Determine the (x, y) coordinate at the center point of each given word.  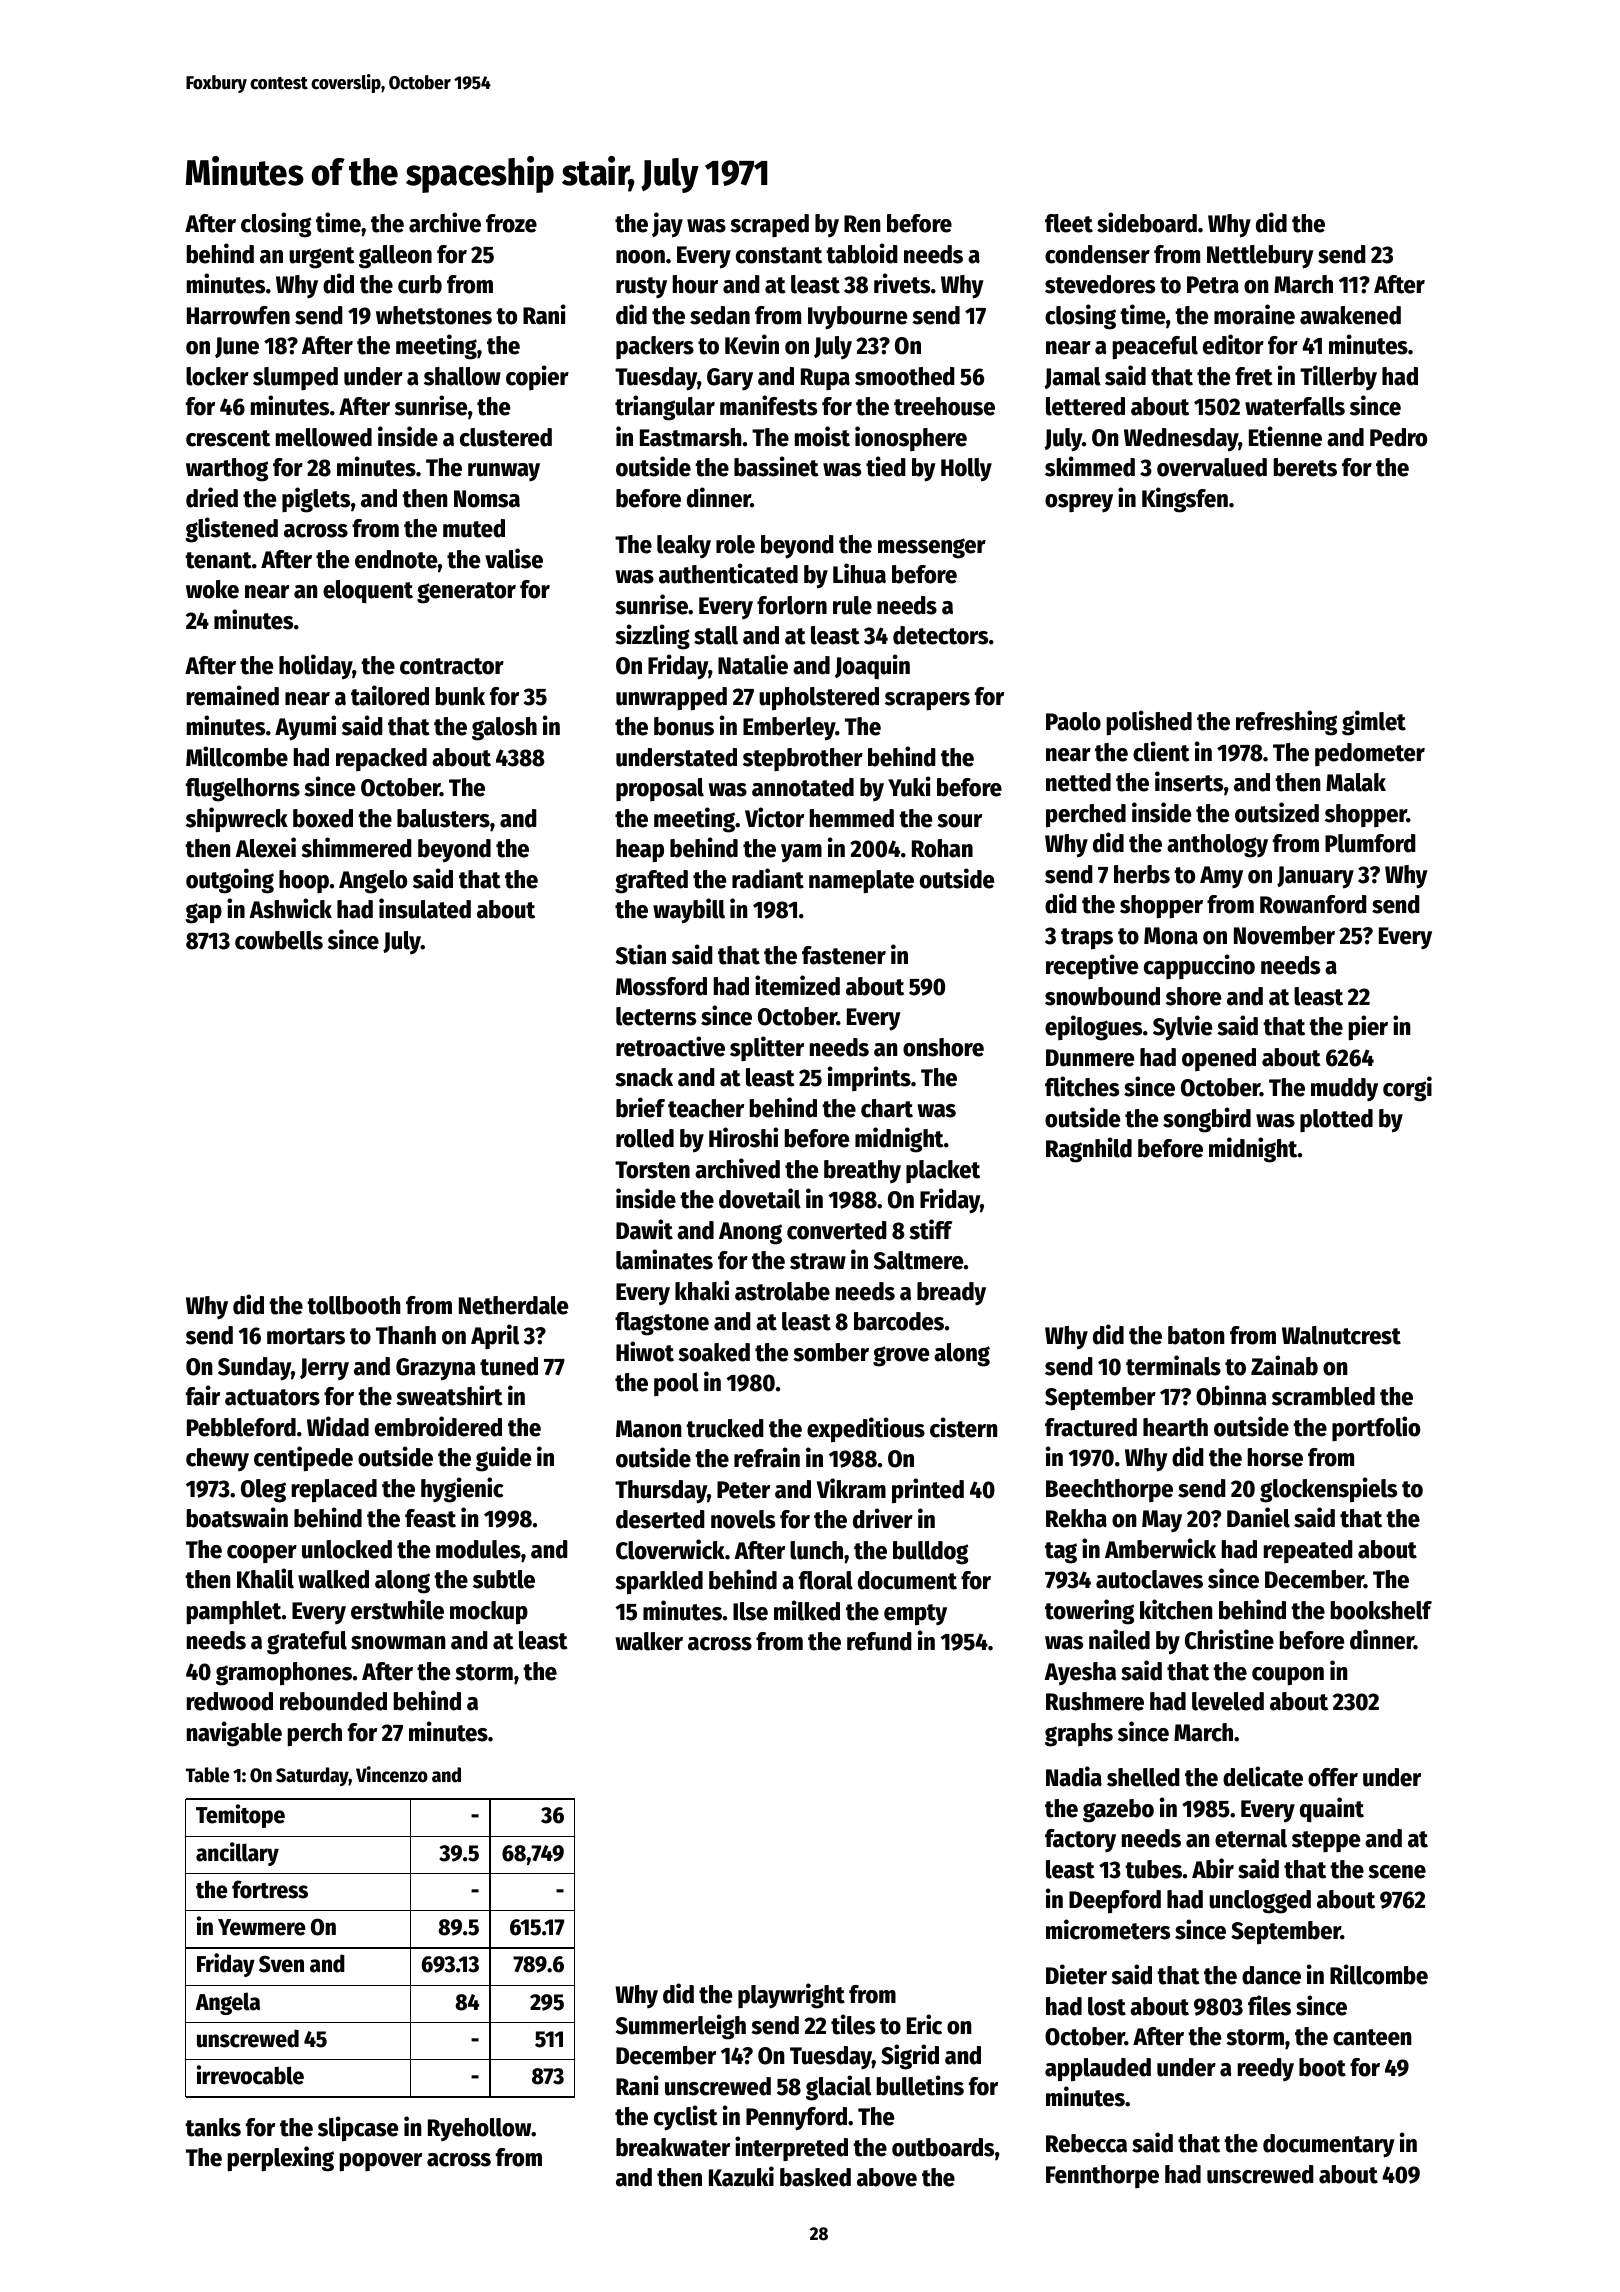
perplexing (281, 2159)
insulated (425, 908)
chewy (217, 1459)
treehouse (944, 406)
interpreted (791, 2148)
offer (1333, 1777)
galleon (395, 257)
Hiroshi (743, 1137)
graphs (1079, 1735)
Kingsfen (1185, 500)
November (1284, 935)
